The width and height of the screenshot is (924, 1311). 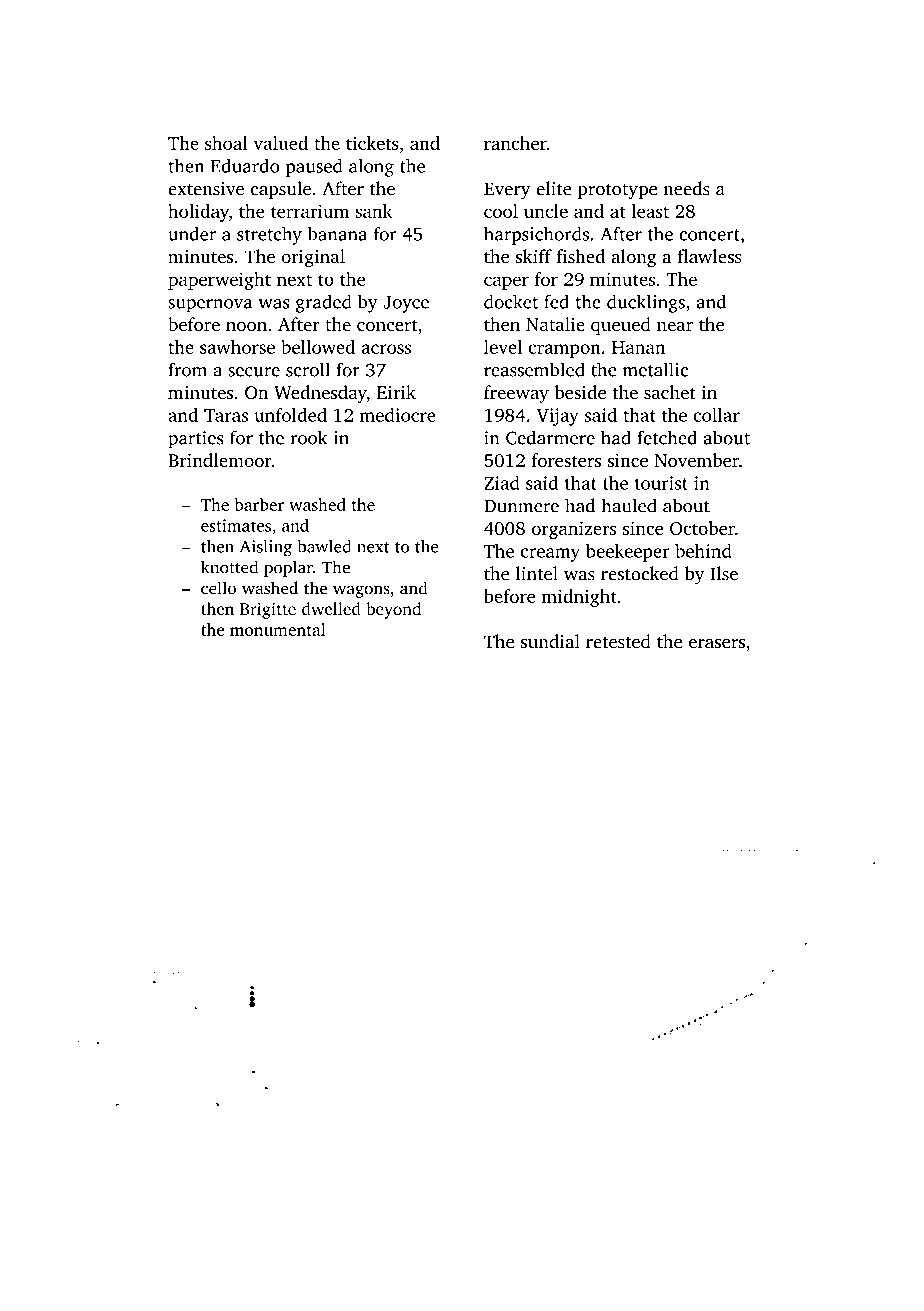 What do you see at coordinates (290, 415) in the screenshot?
I see `unfolded` at bounding box center [290, 415].
